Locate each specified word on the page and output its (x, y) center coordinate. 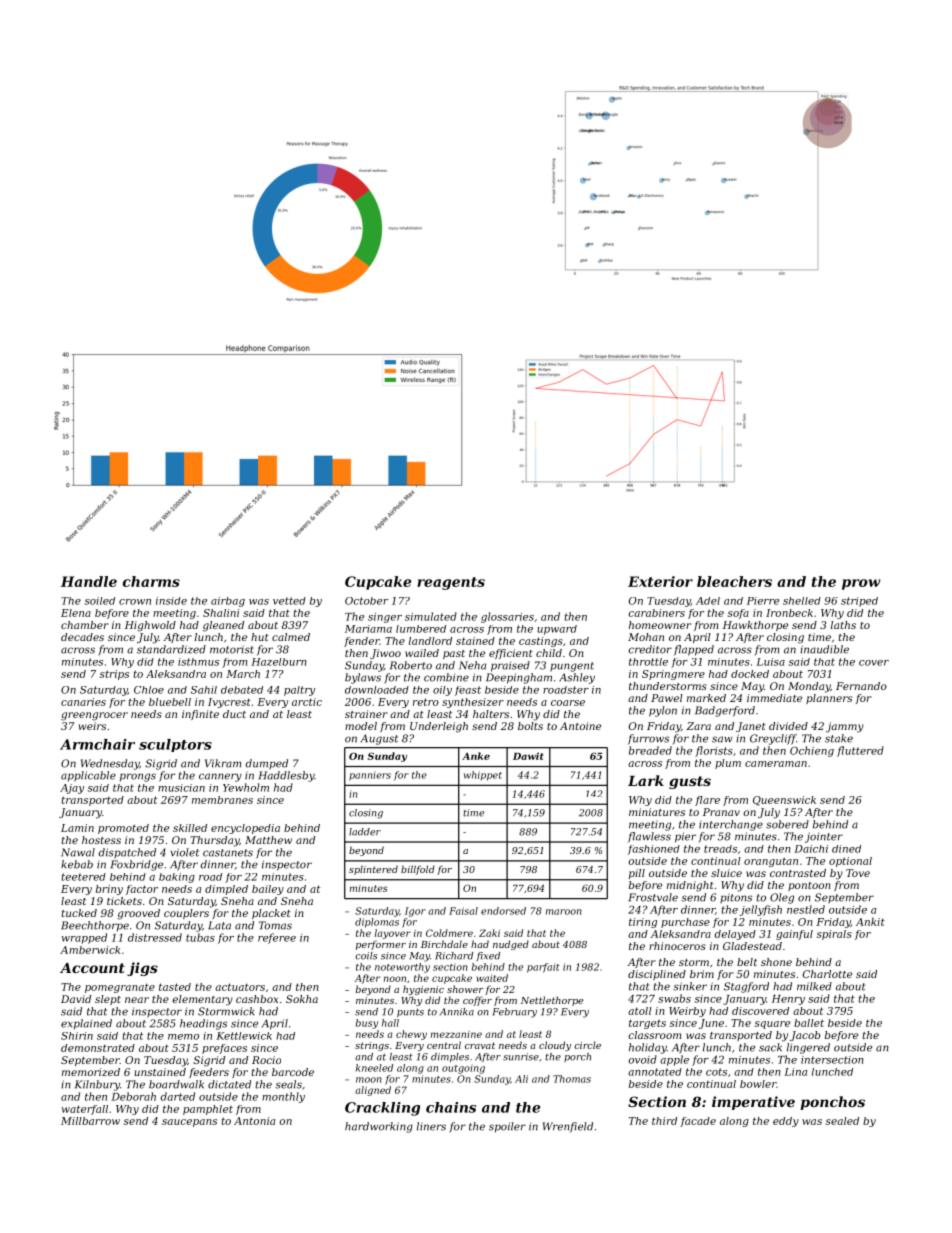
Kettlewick (244, 1036)
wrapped (84, 938)
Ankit (870, 922)
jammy (845, 727)
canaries (83, 702)
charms (151, 581)
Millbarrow (90, 1121)
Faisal (463, 911)
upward (557, 630)
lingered (808, 1048)
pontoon (809, 886)
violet (185, 852)
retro (426, 702)
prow (861, 584)
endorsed (503, 911)
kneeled (374, 1068)
